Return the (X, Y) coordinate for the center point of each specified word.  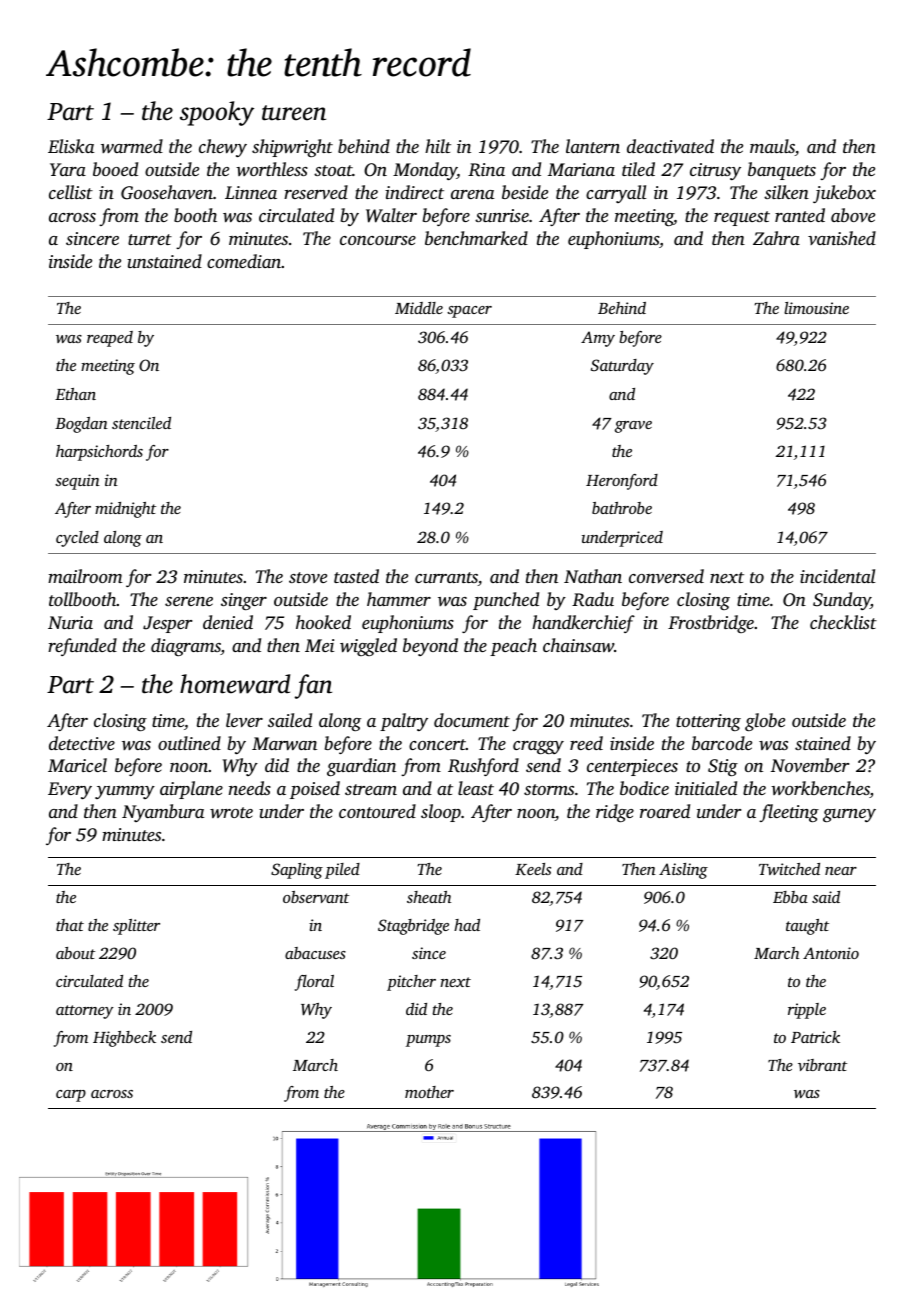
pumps (428, 1041)
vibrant (822, 1065)
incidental (837, 576)
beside (525, 192)
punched (506, 601)
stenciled (141, 423)
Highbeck (124, 1039)
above (853, 215)
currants (446, 577)
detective (82, 743)
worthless (272, 169)
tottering (708, 722)
